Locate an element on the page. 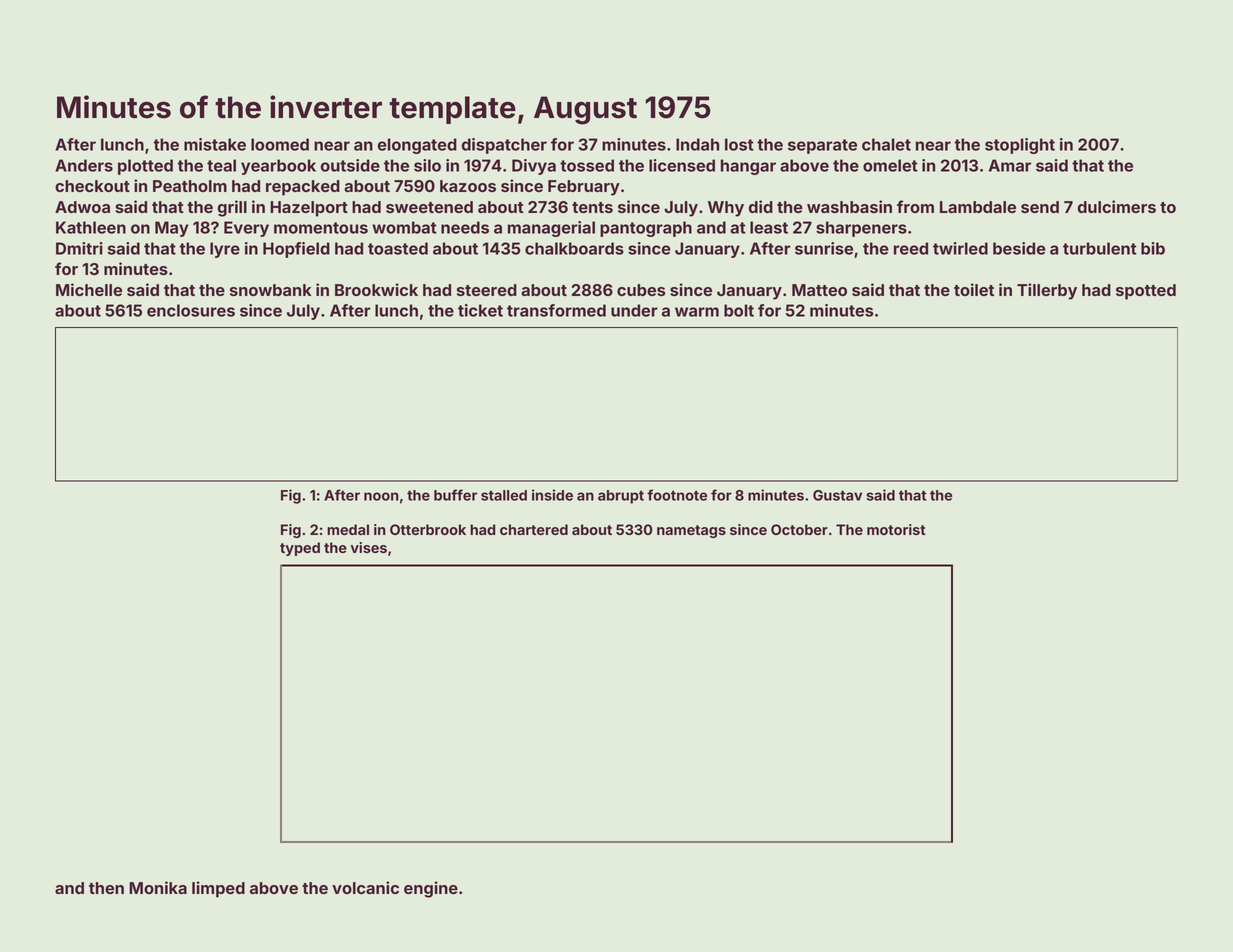  vises is located at coordinates (368, 547).
